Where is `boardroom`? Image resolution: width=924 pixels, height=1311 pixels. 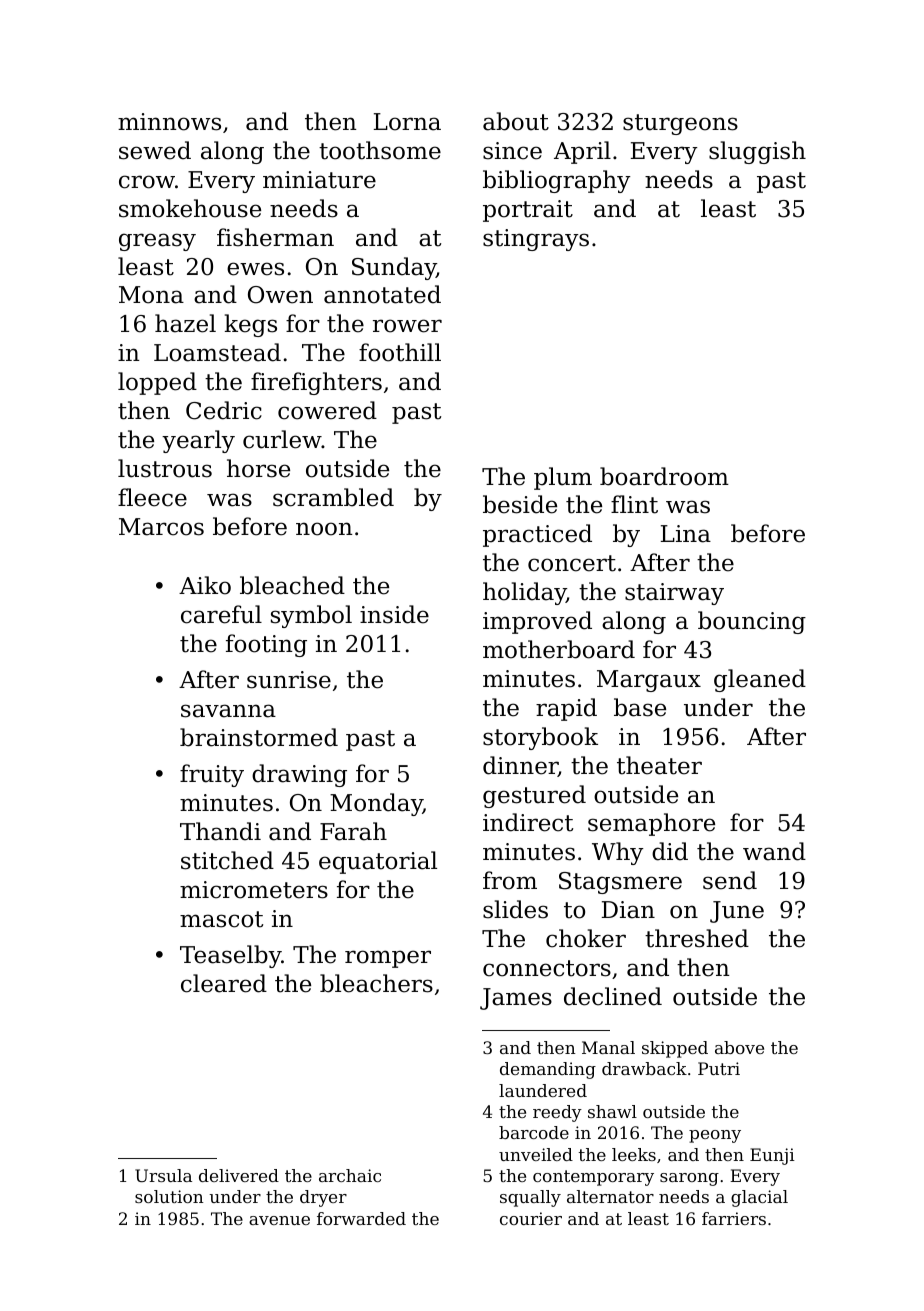 boardroom is located at coordinates (664, 476).
